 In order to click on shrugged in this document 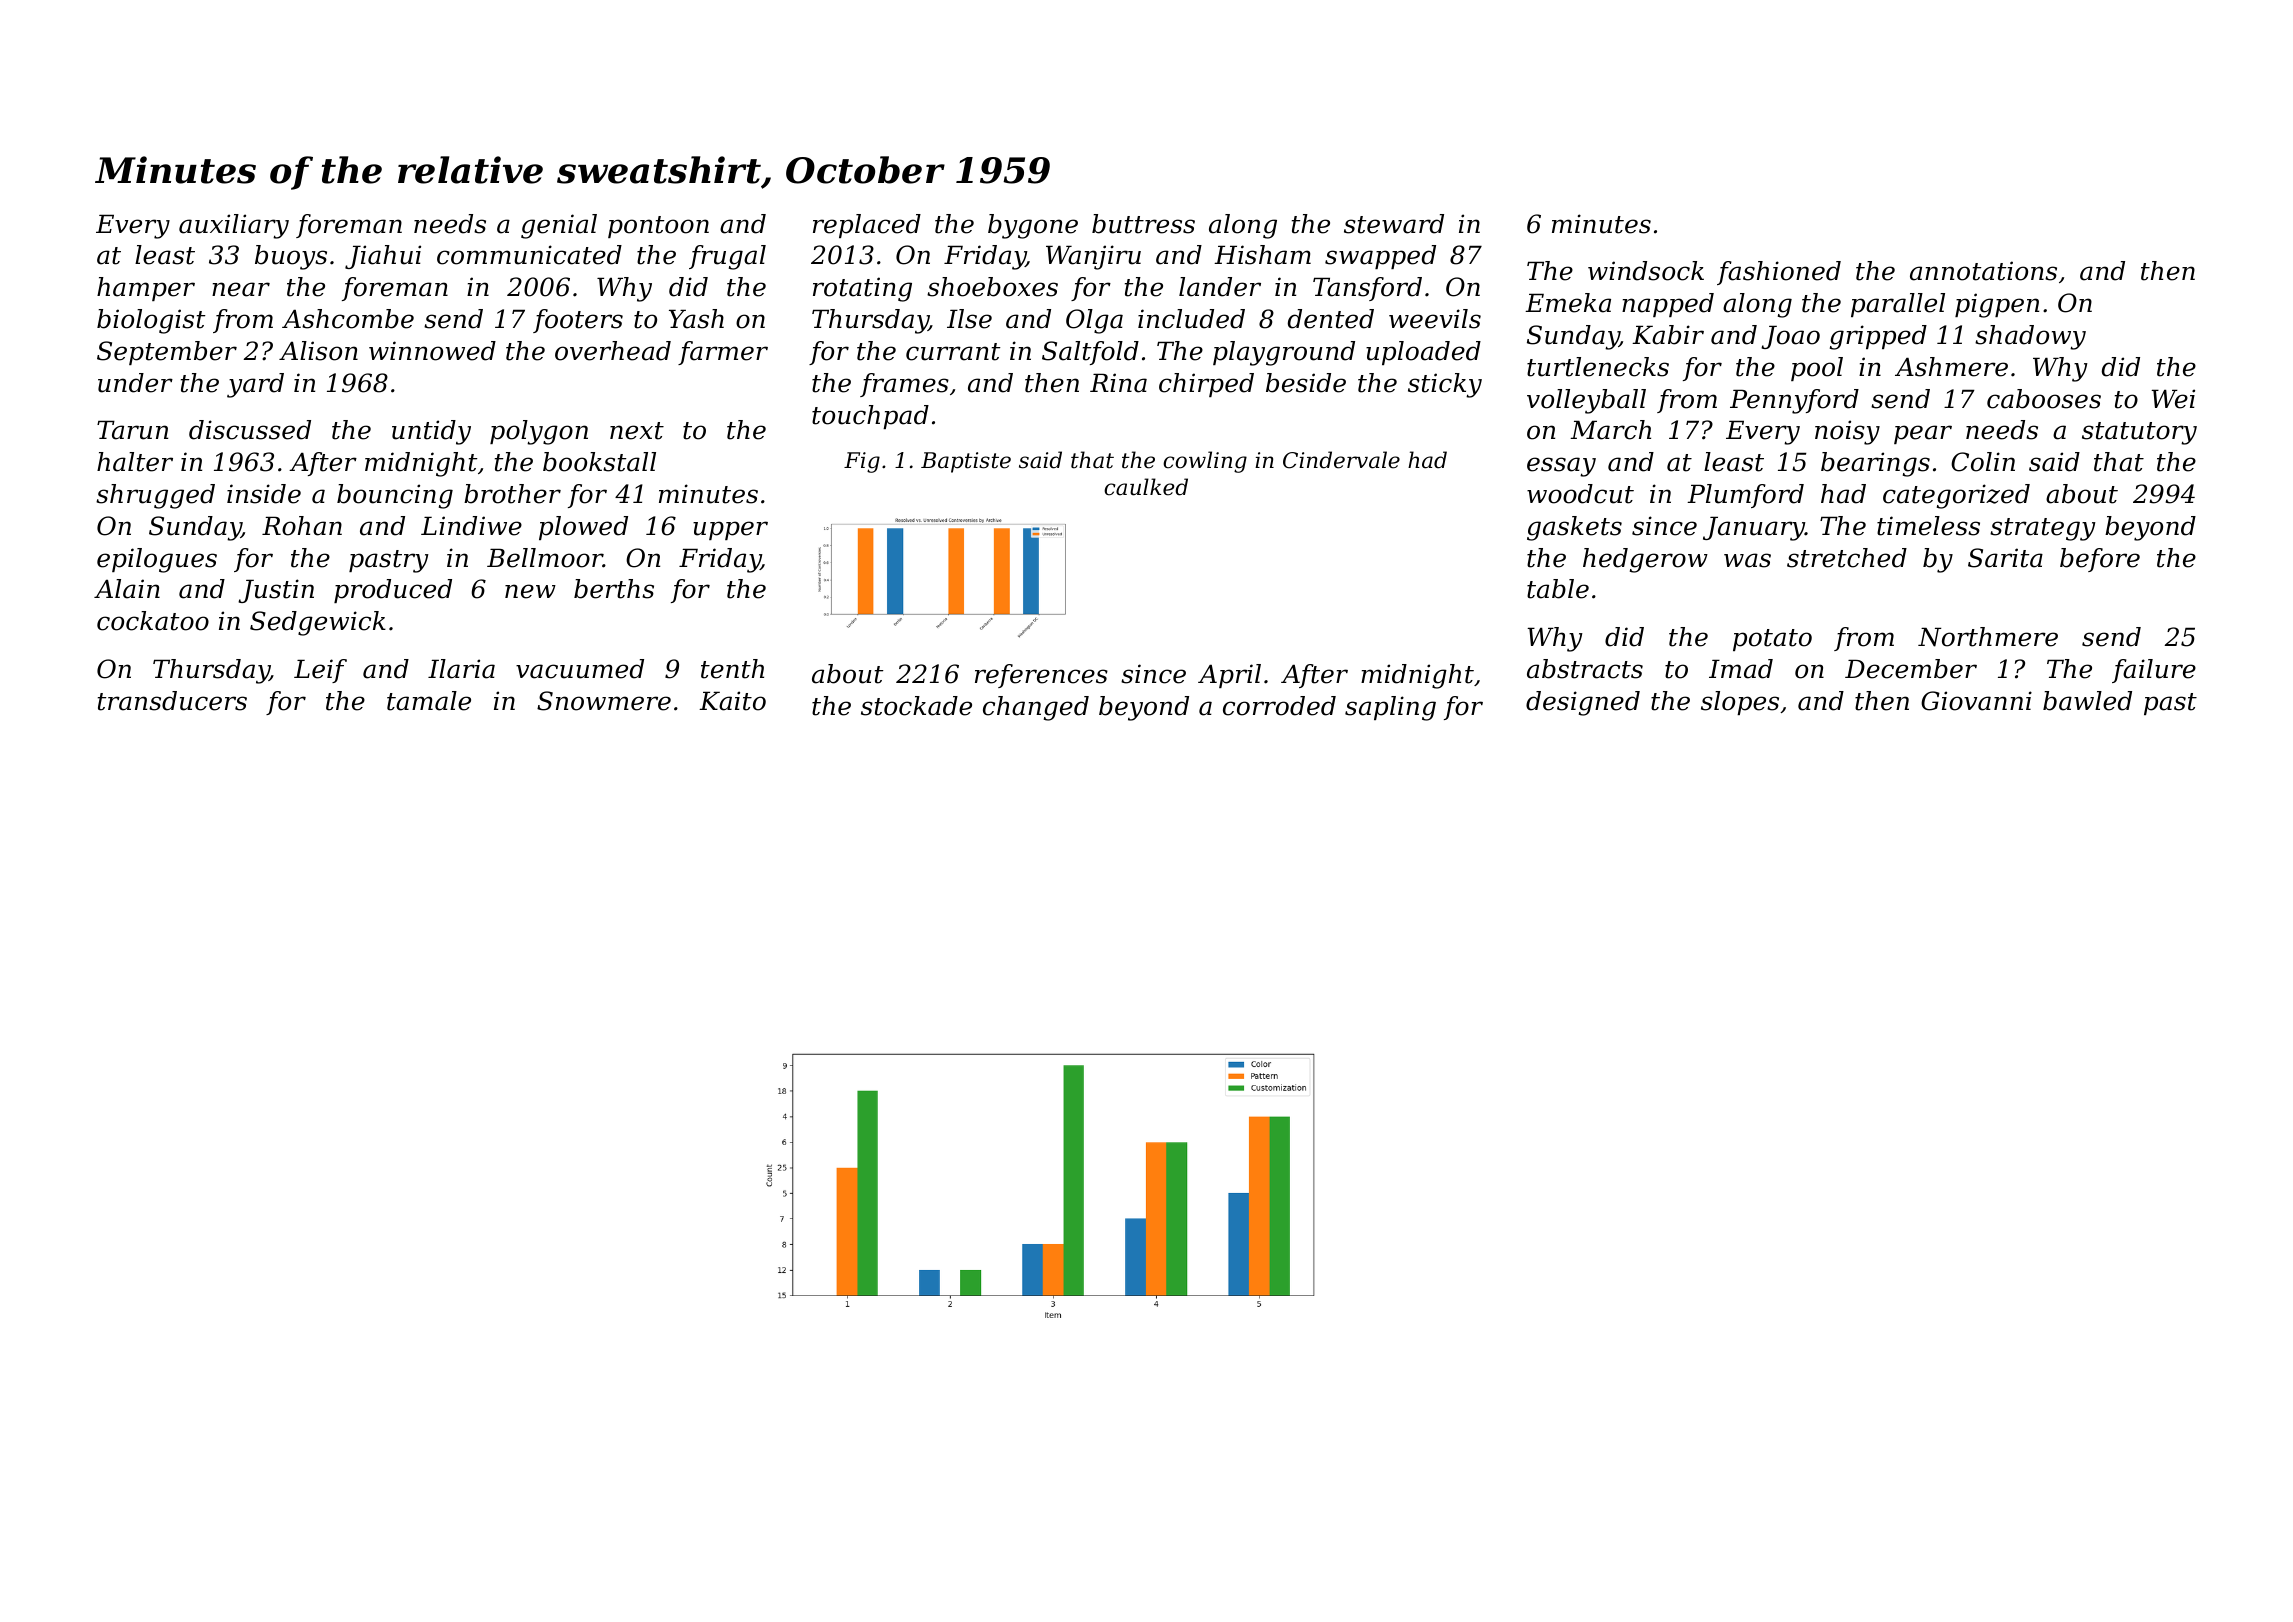, I will do `click(155, 496)`.
